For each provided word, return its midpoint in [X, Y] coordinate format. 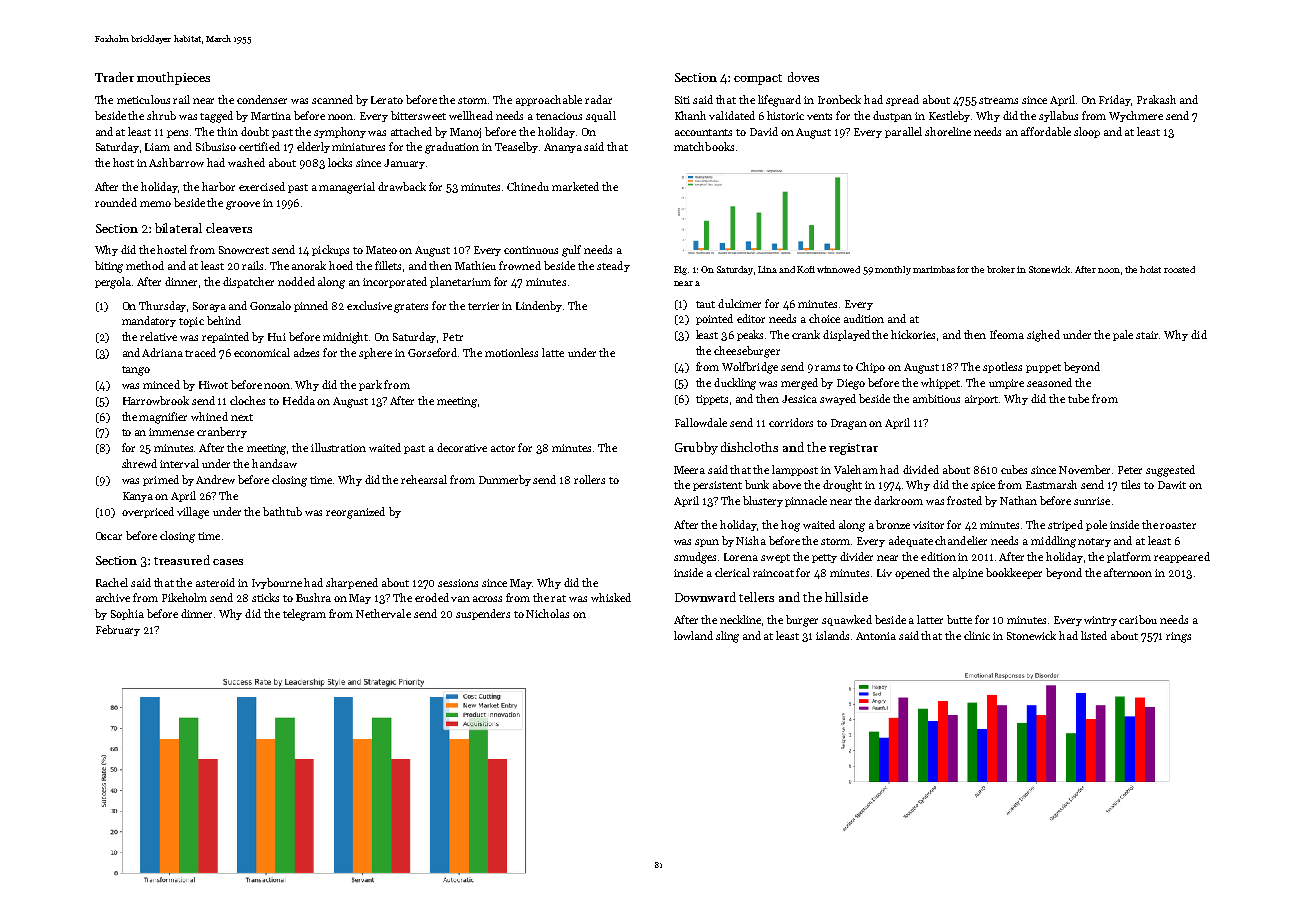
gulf [571, 251]
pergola [113, 283]
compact [758, 79]
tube [1078, 398]
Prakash [1156, 99]
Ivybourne [277, 583]
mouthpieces [173, 78]
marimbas [934, 269]
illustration [338, 447]
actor [503, 448]
